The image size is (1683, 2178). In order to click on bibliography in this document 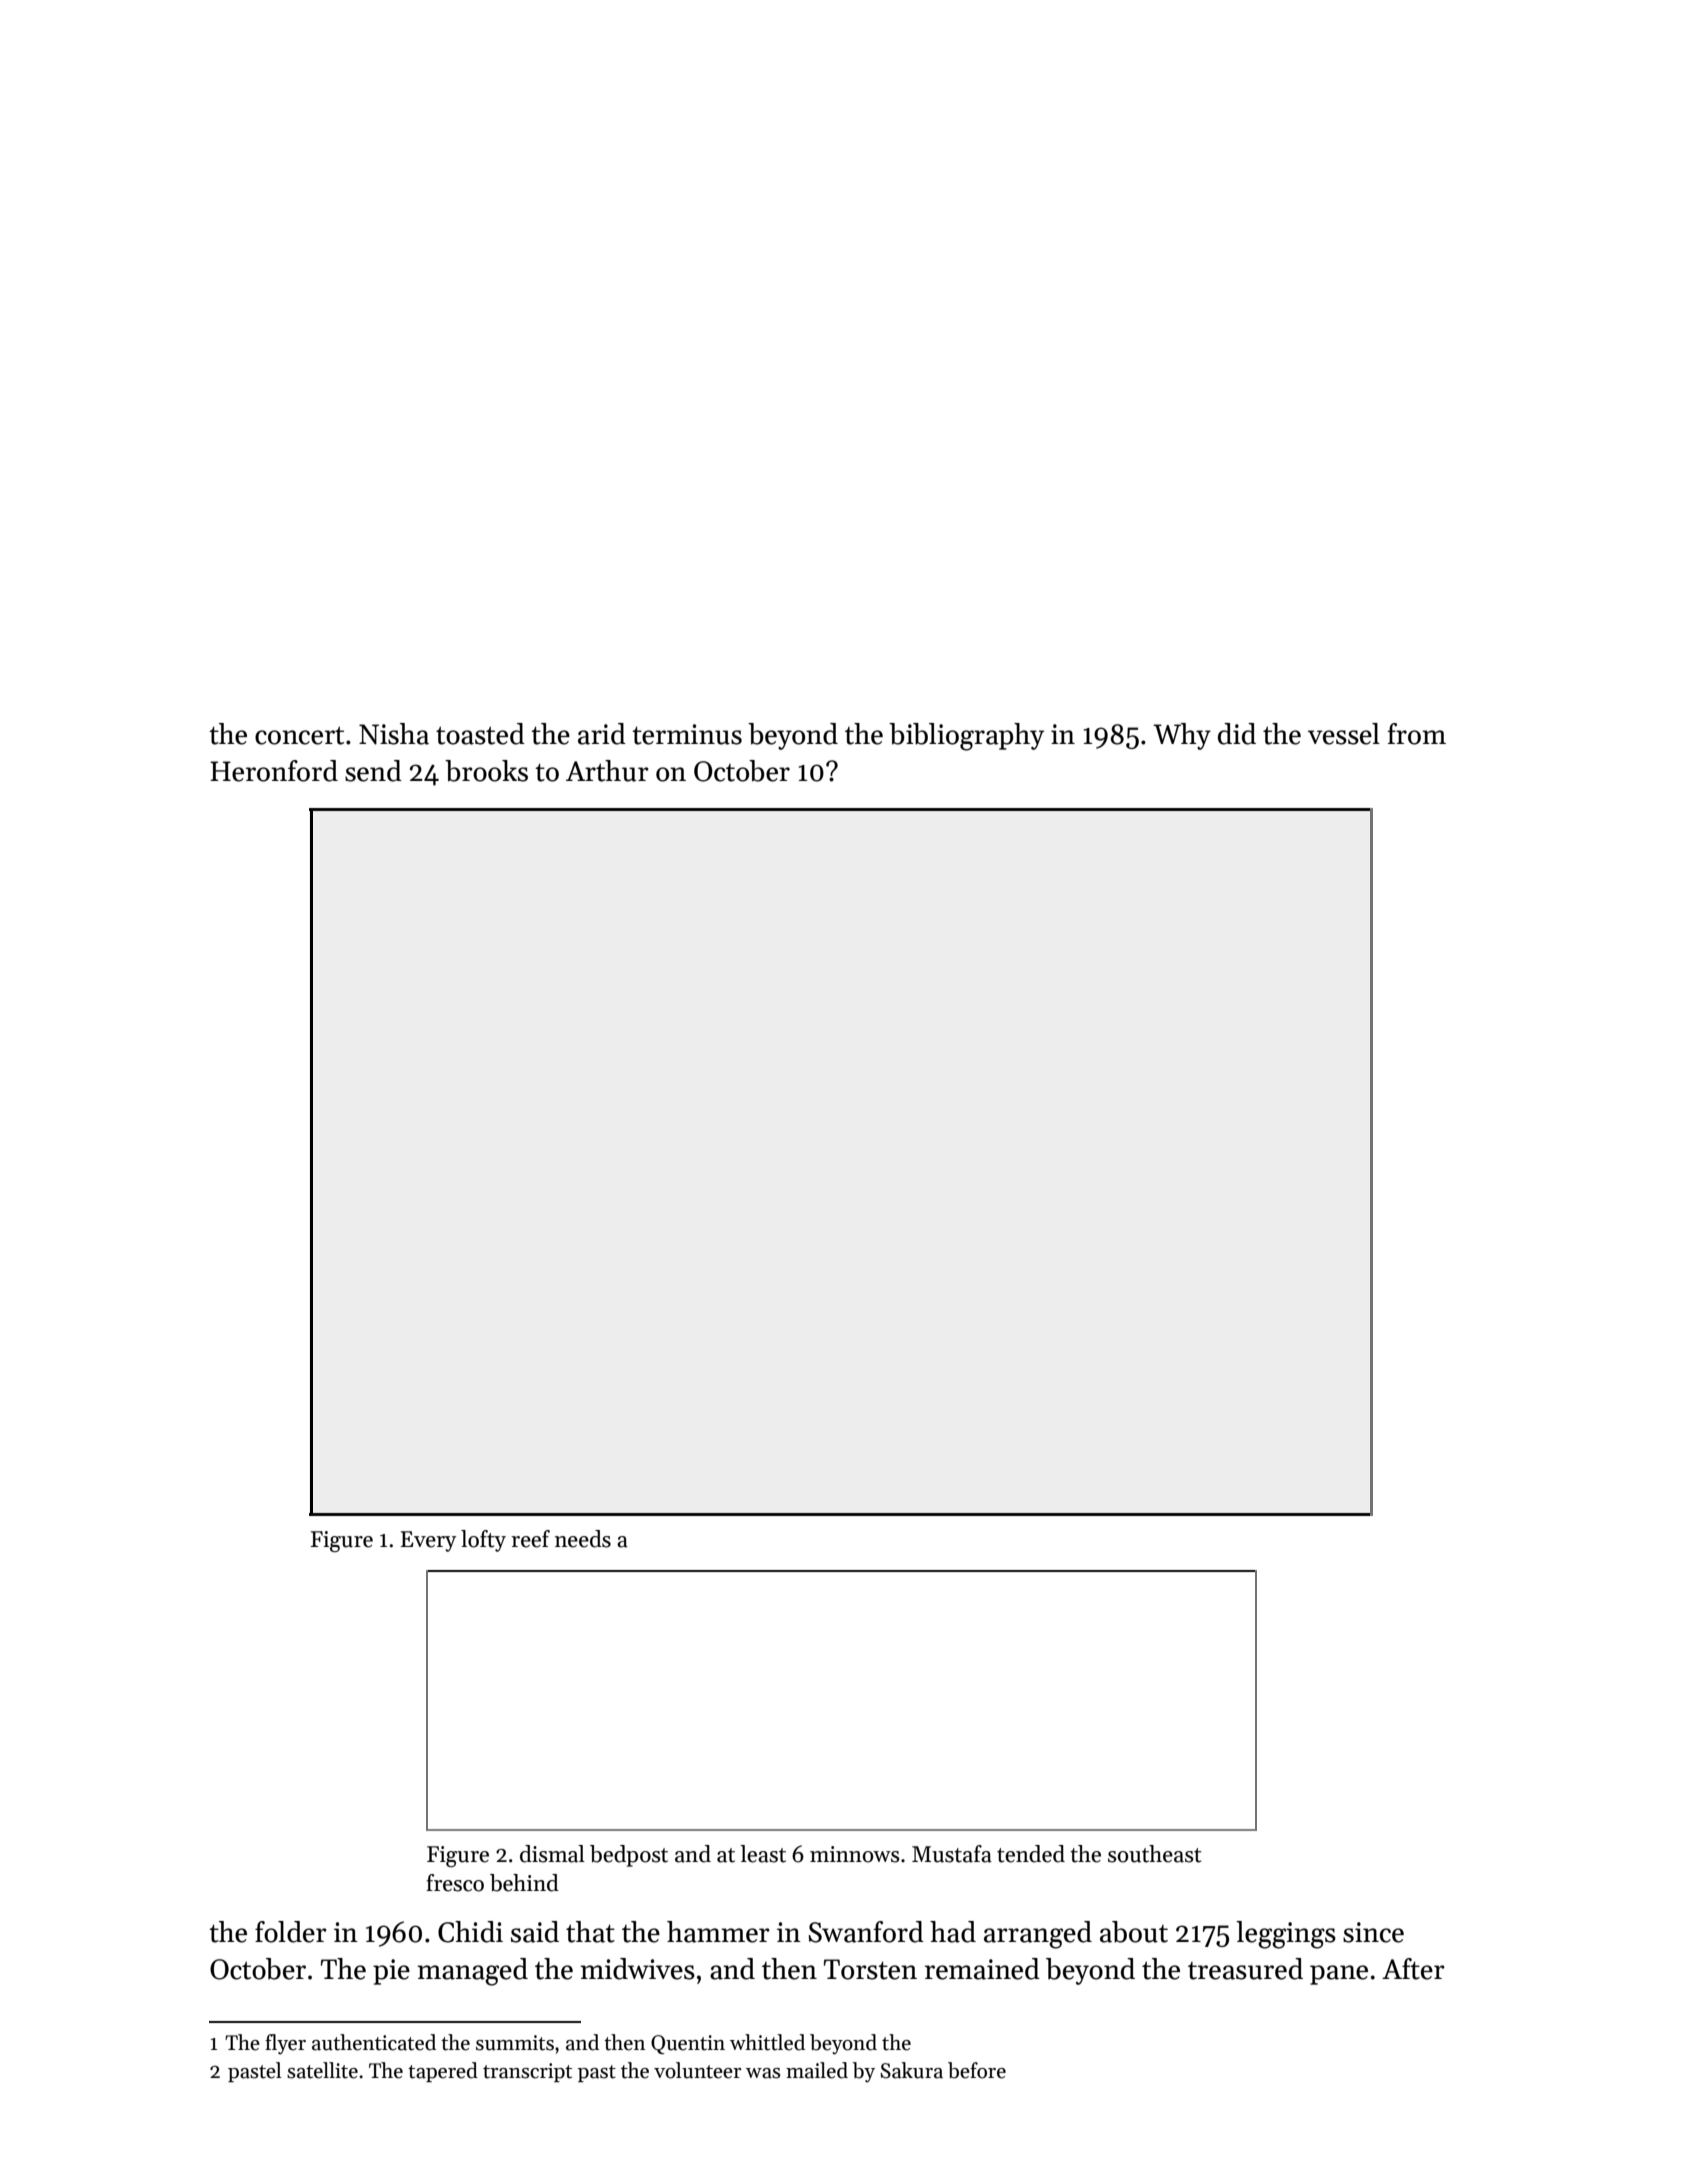, I will do `click(966, 737)`.
